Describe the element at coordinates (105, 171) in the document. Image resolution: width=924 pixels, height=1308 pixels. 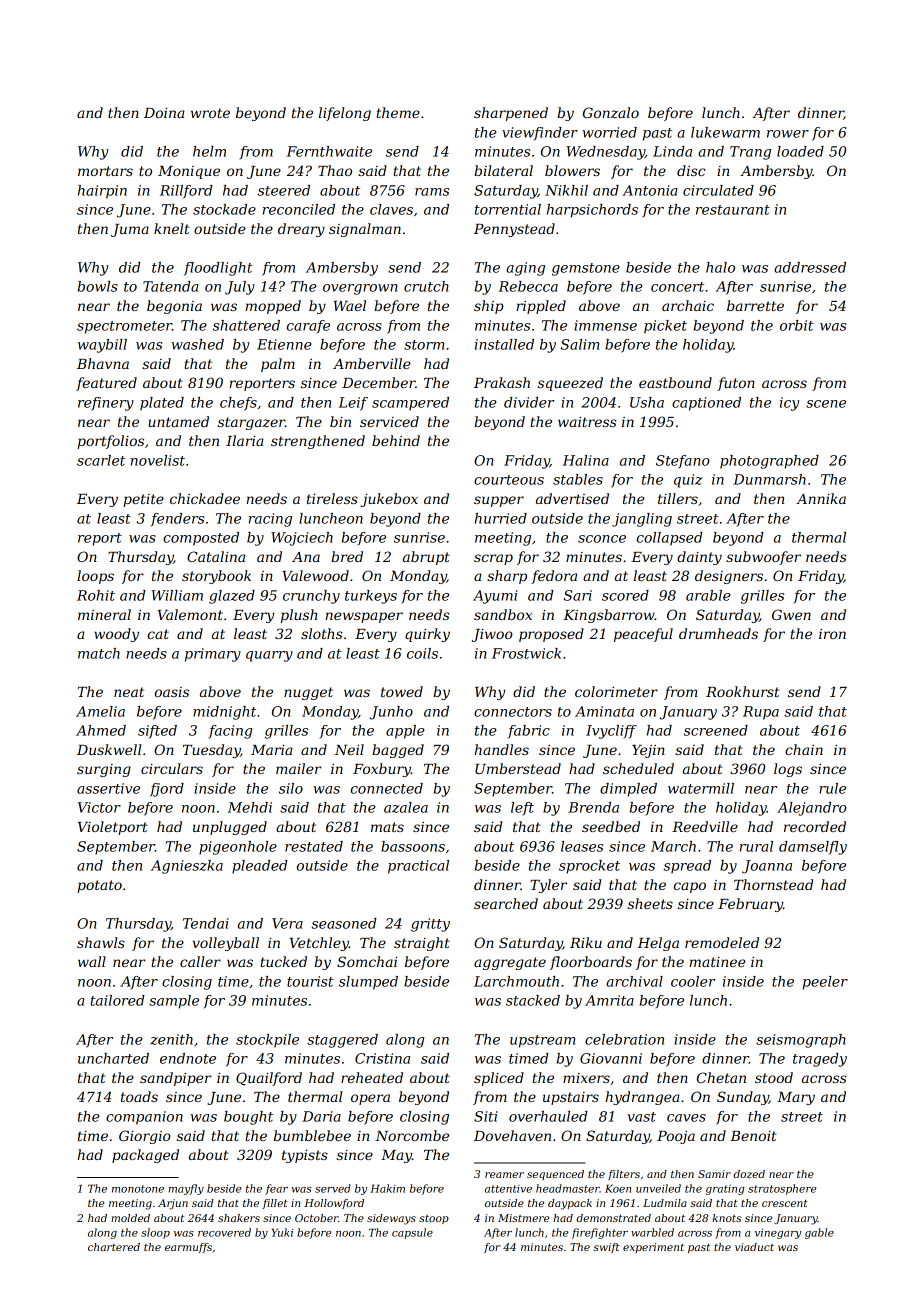
I see `mortars` at that location.
